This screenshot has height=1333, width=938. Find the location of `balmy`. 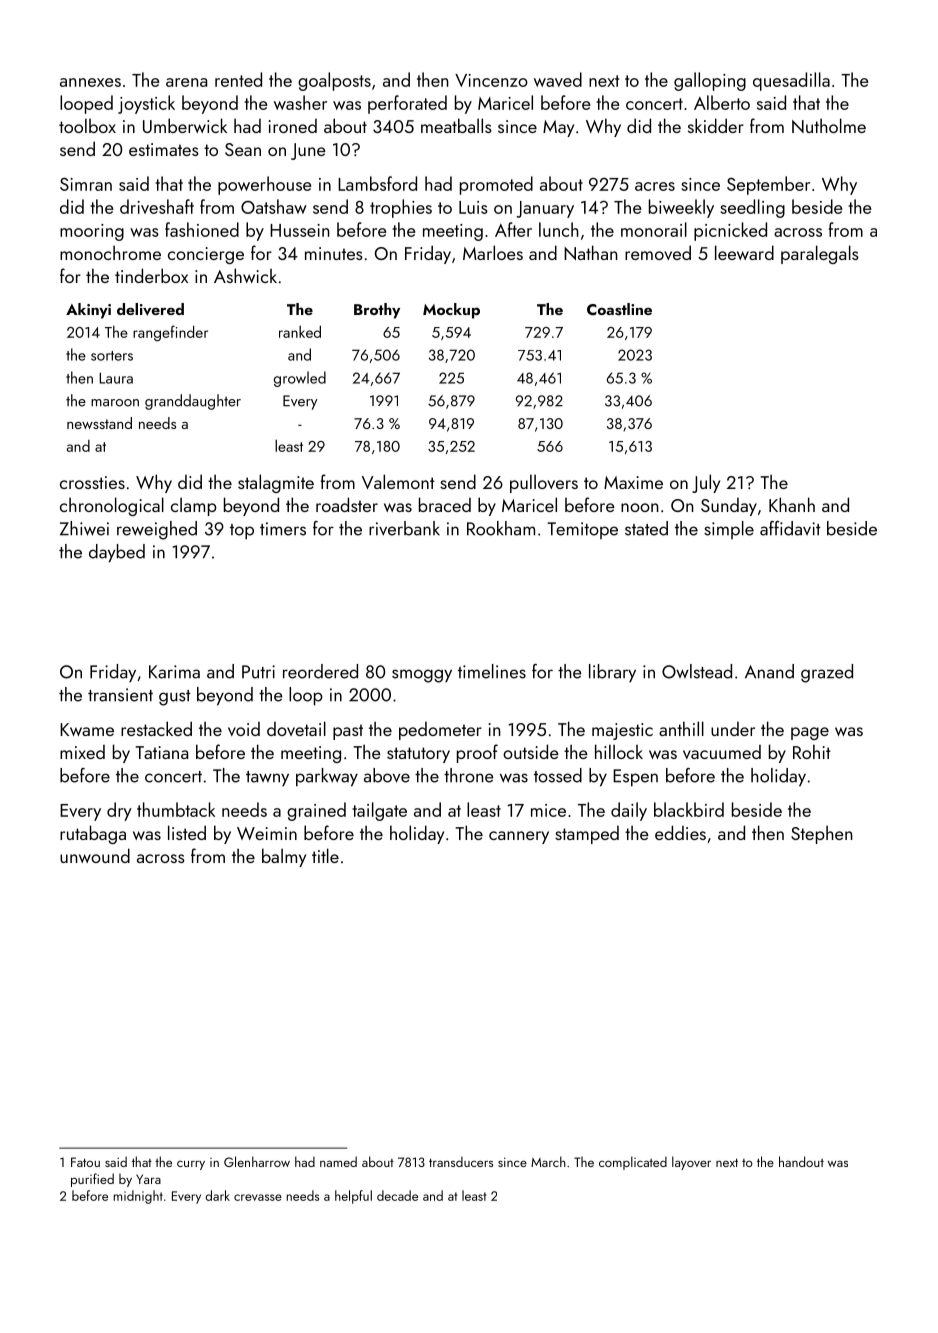

balmy is located at coordinates (284, 857).
